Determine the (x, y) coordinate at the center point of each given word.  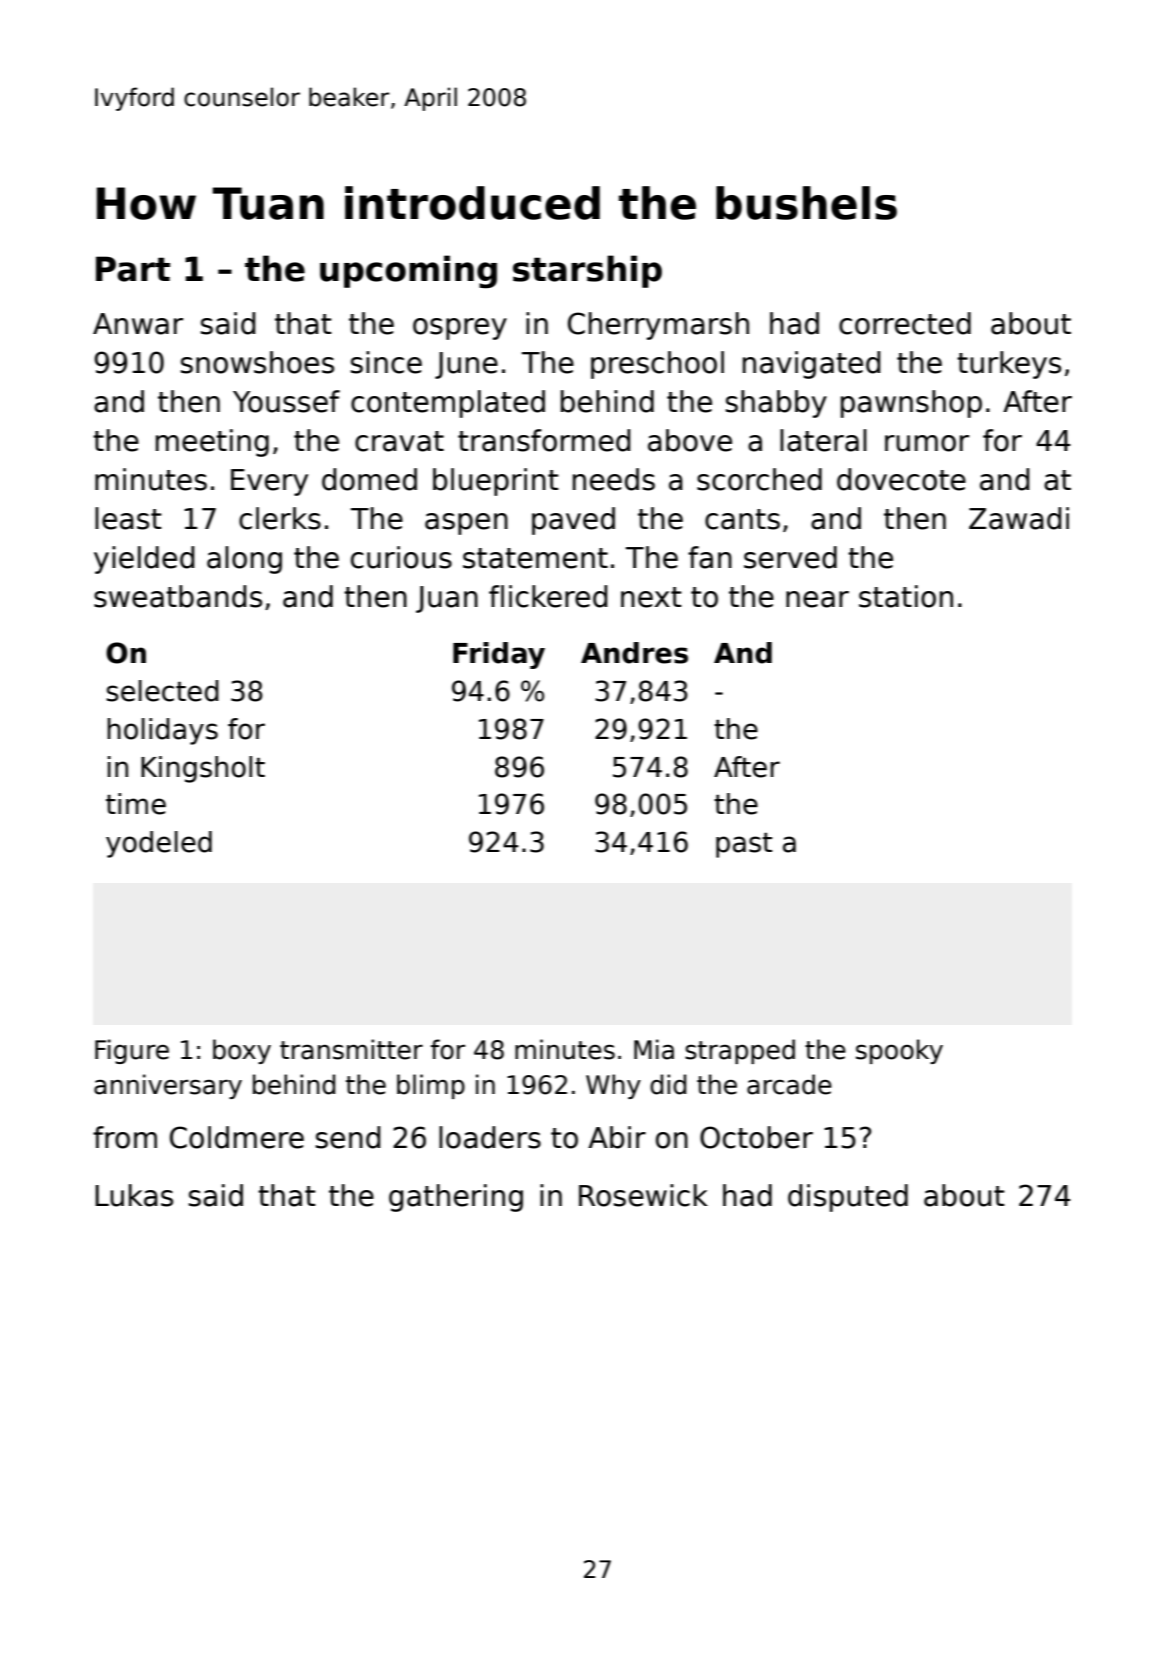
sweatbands (178, 596)
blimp (431, 1086)
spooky (899, 1051)
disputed (848, 1198)
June (466, 365)
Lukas (134, 1195)
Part (133, 269)
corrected (905, 323)
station (906, 596)
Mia (654, 1049)
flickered (548, 596)
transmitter (351, 1049)
